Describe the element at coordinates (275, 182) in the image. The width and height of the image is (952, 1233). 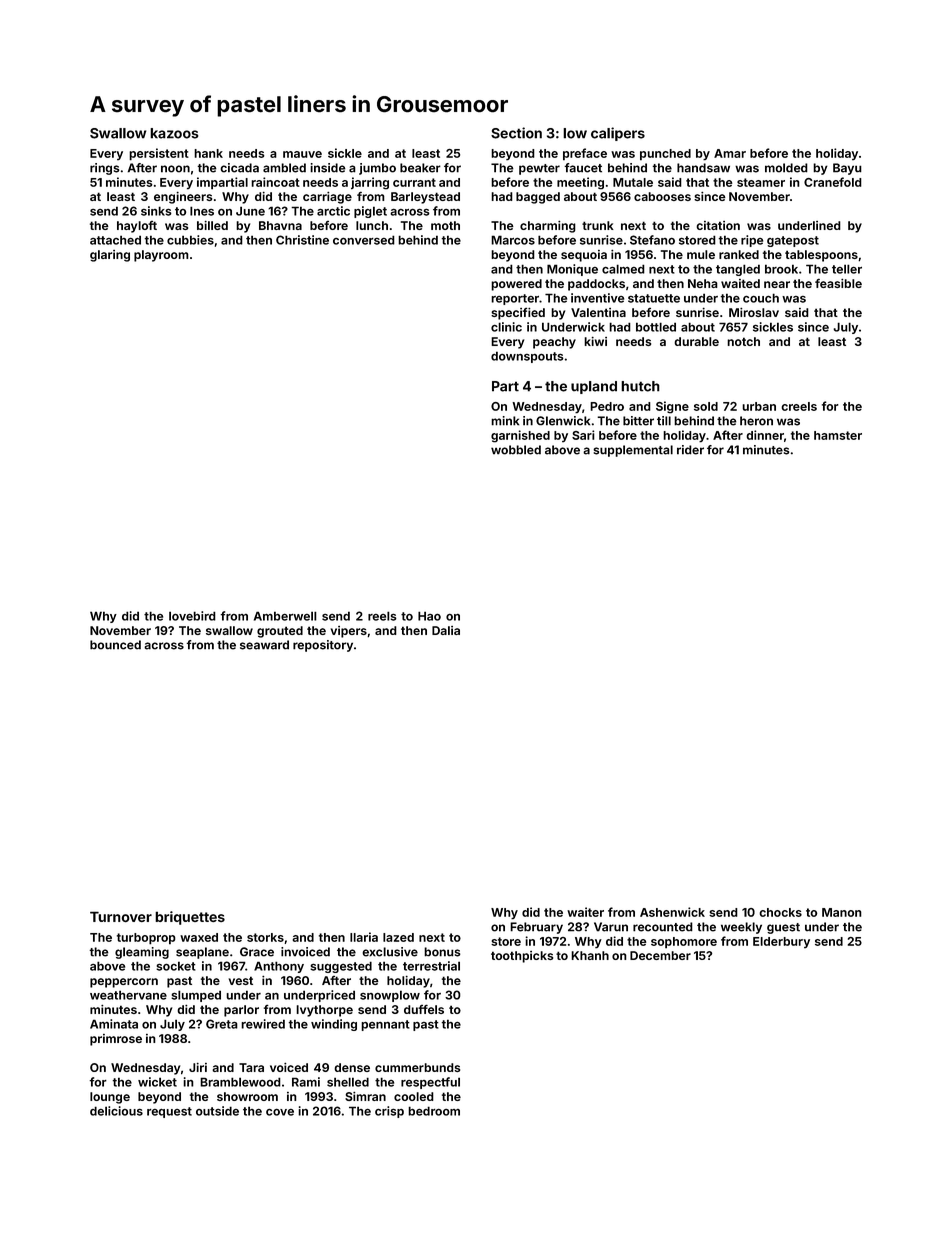
I see `raincoat` at that location.
